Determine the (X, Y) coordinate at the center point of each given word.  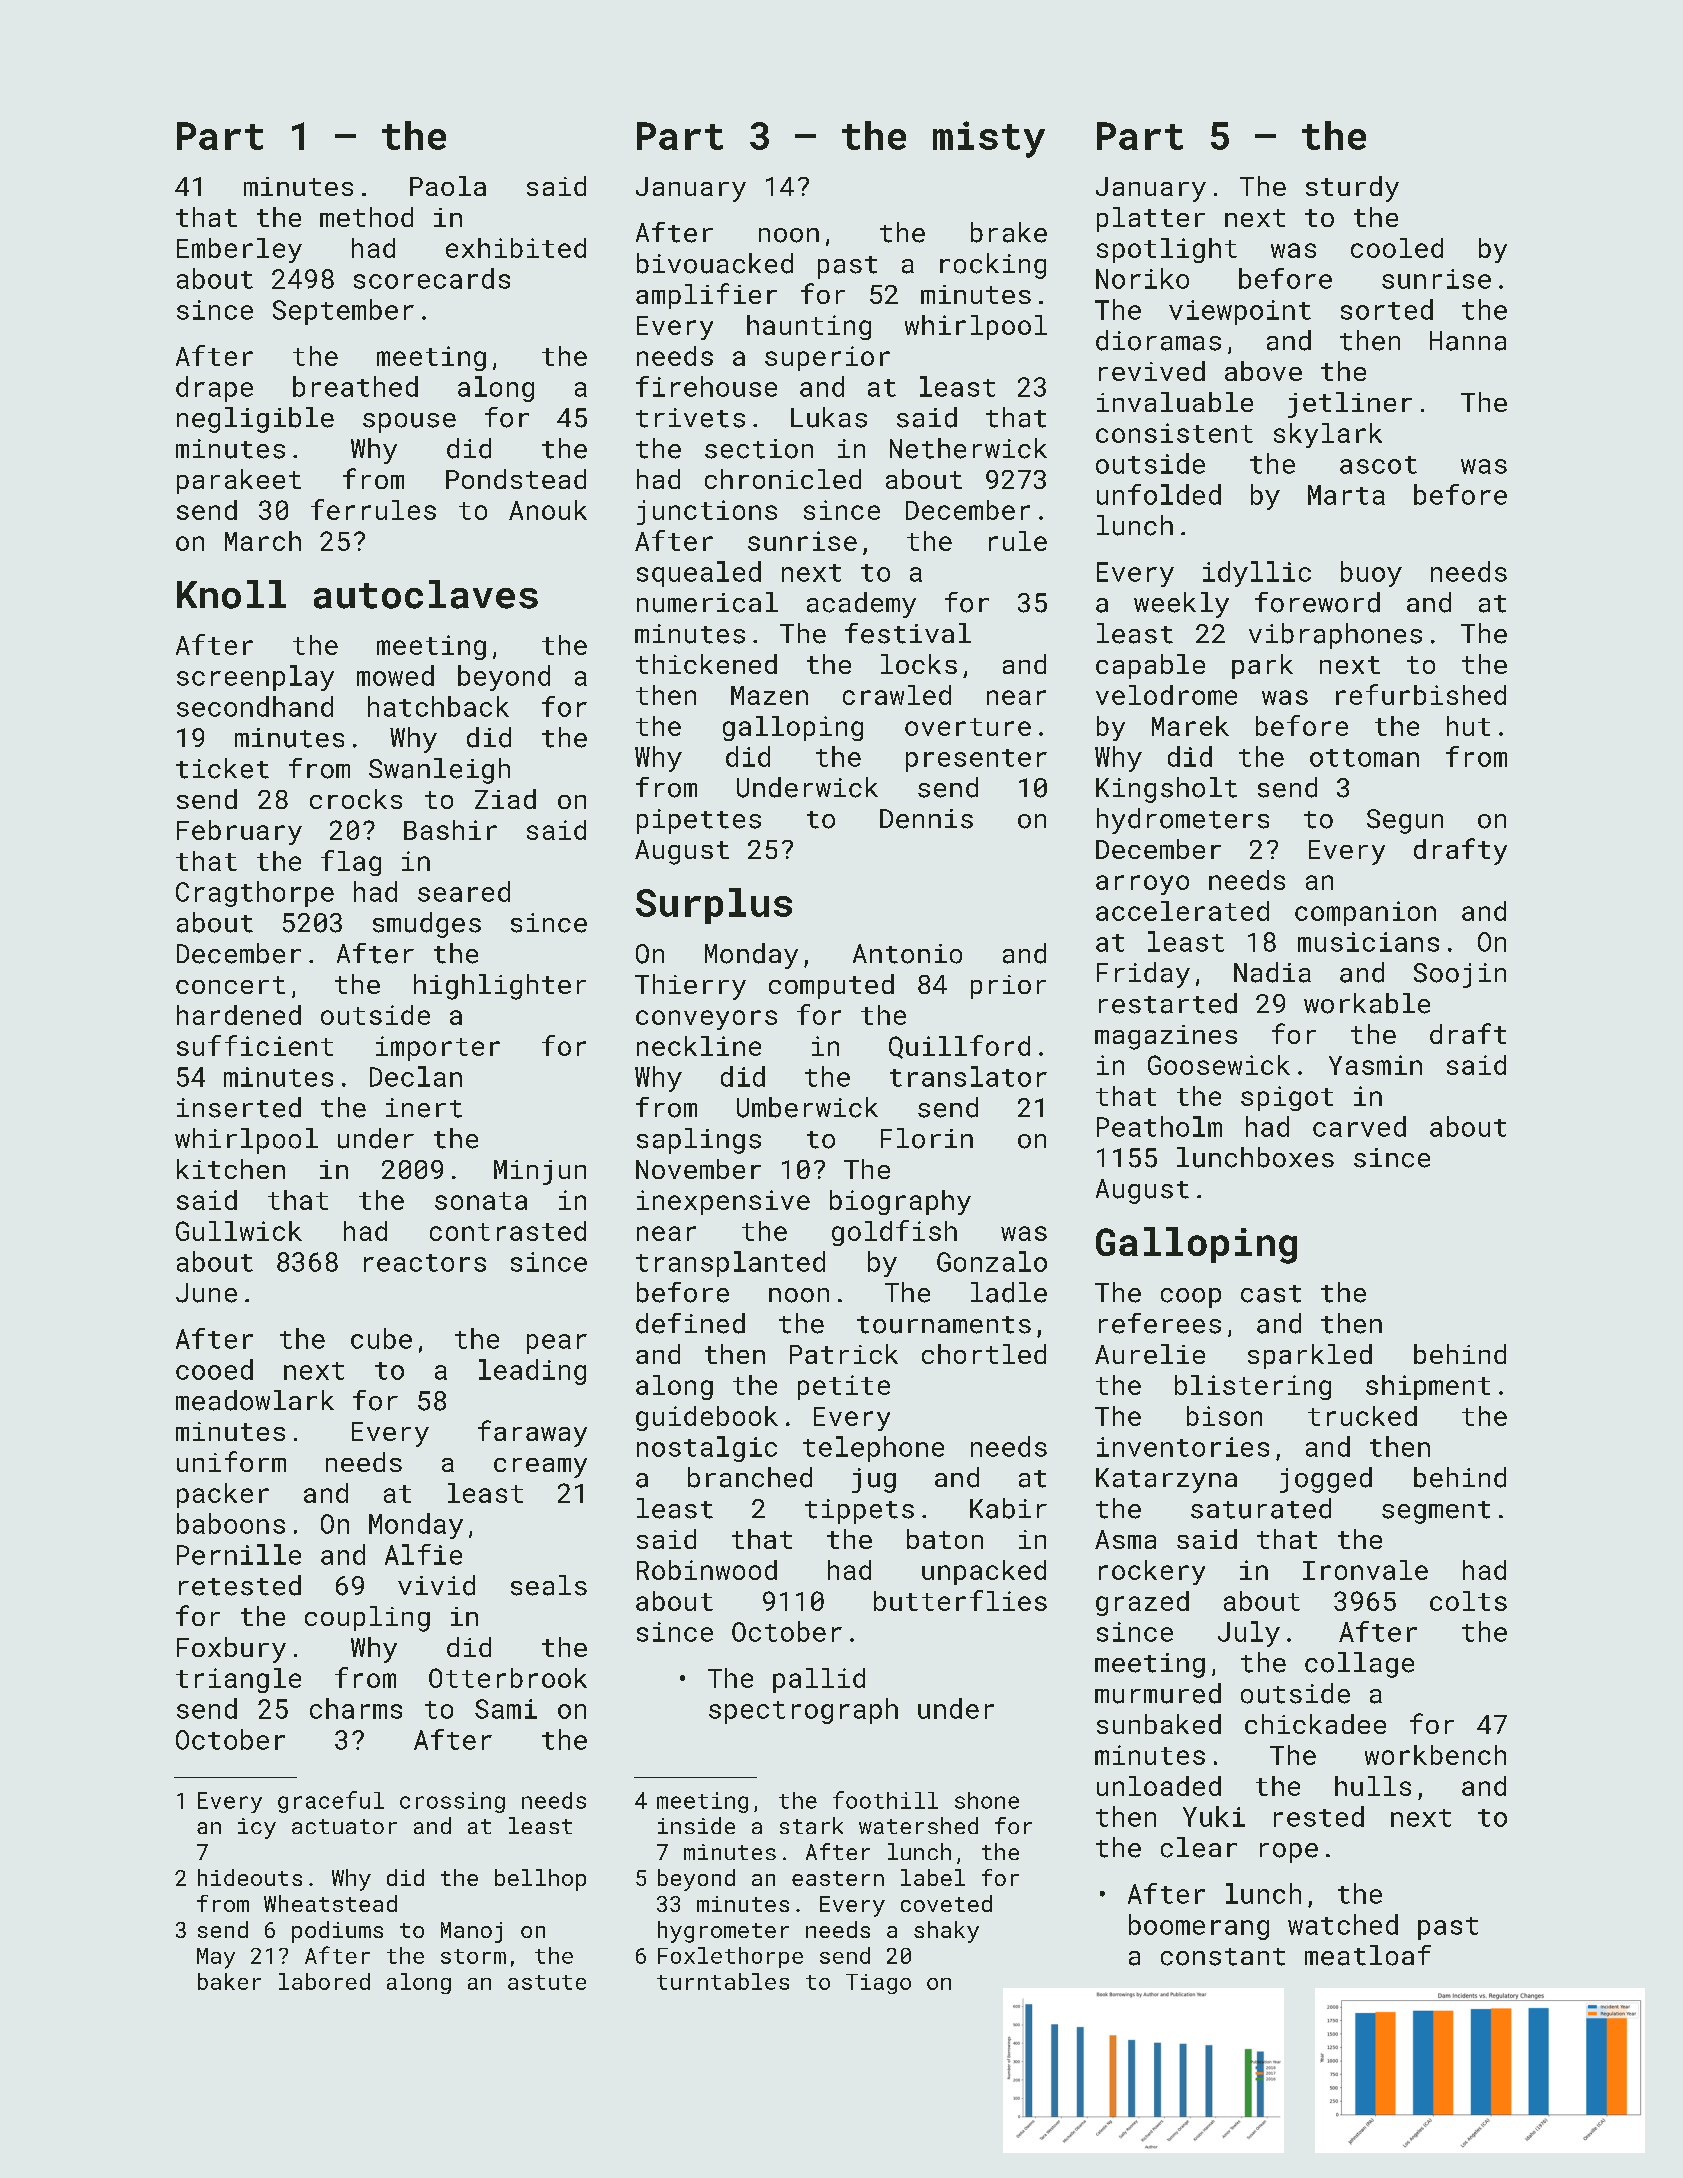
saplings (699, 1141)
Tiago (878, 1984)
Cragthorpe (255, 894)
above (1263, 371)
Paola (448, 186)
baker (229, 1981)
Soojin (1460, 975)
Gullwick (239, 1231)
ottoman (1364, 758)
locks (919, 664)
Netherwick (968, 448)
